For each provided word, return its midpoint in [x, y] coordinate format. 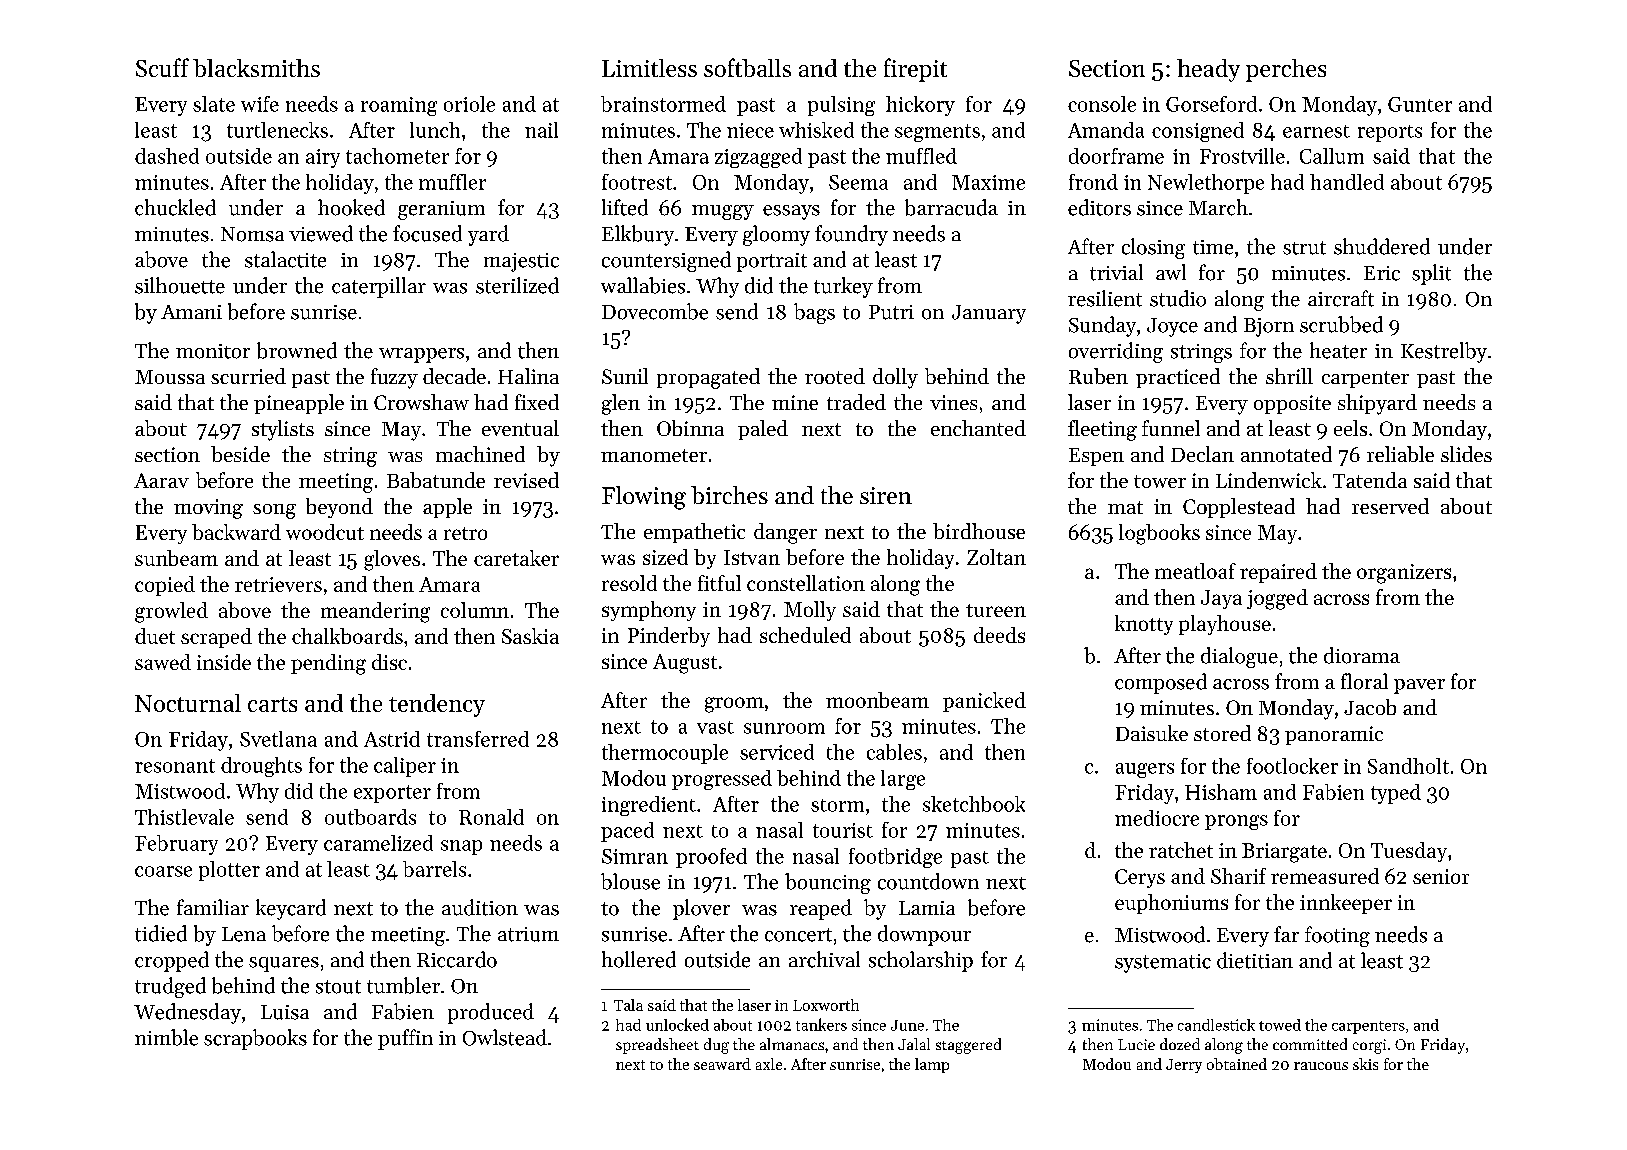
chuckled [175, 207]
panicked [984, 702]
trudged [170, 987]
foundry [851, 235]
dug [716, 1046]
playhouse [1225, 625]
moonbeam [877, 700]
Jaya [1221, 599]
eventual [520, 428]
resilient [1105, 298]
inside [224, 662]
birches [729, 495]
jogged [1277, 599]
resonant [175, 766]
